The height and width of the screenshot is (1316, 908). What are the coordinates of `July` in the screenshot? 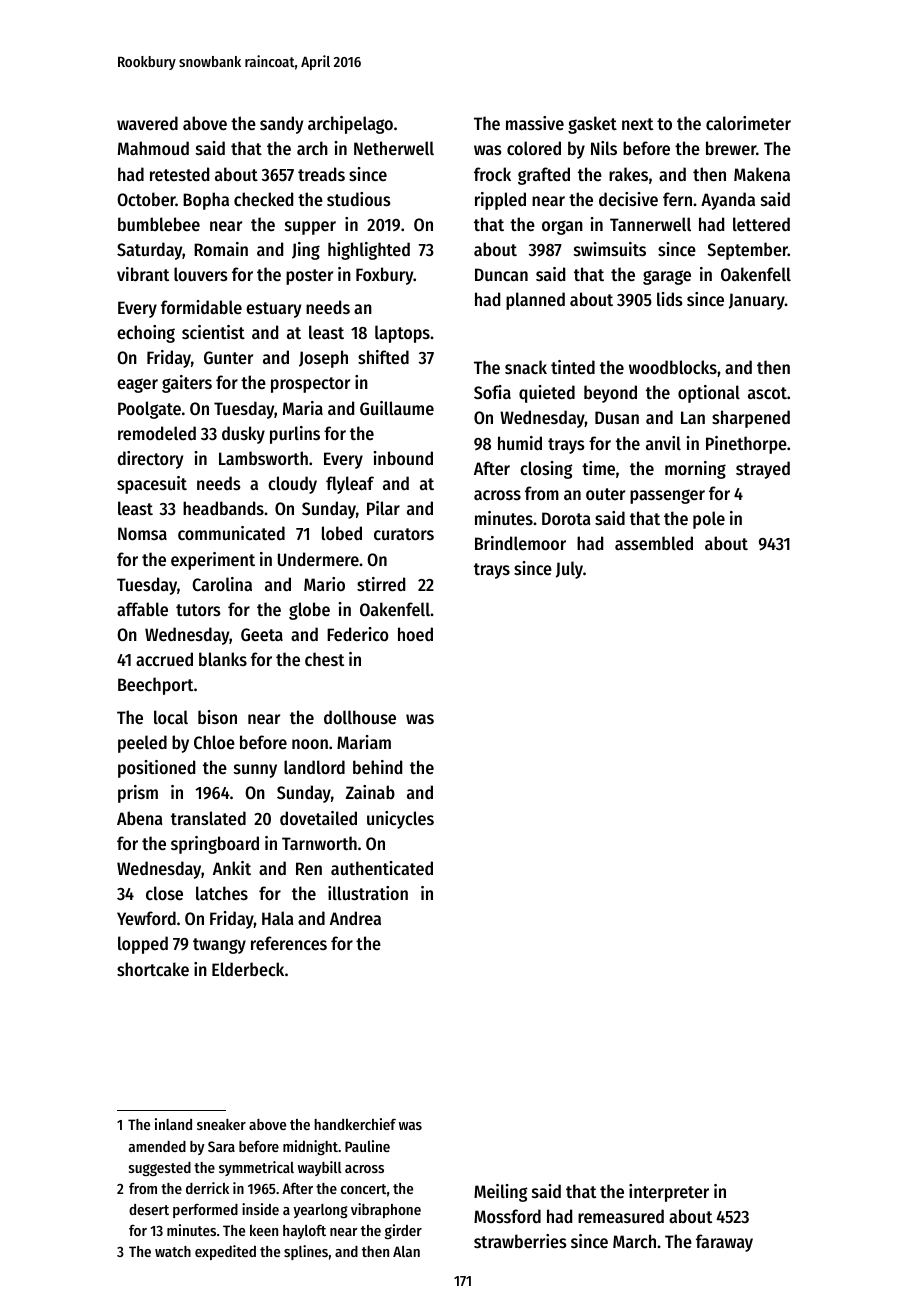 It's located at (569, 570).
